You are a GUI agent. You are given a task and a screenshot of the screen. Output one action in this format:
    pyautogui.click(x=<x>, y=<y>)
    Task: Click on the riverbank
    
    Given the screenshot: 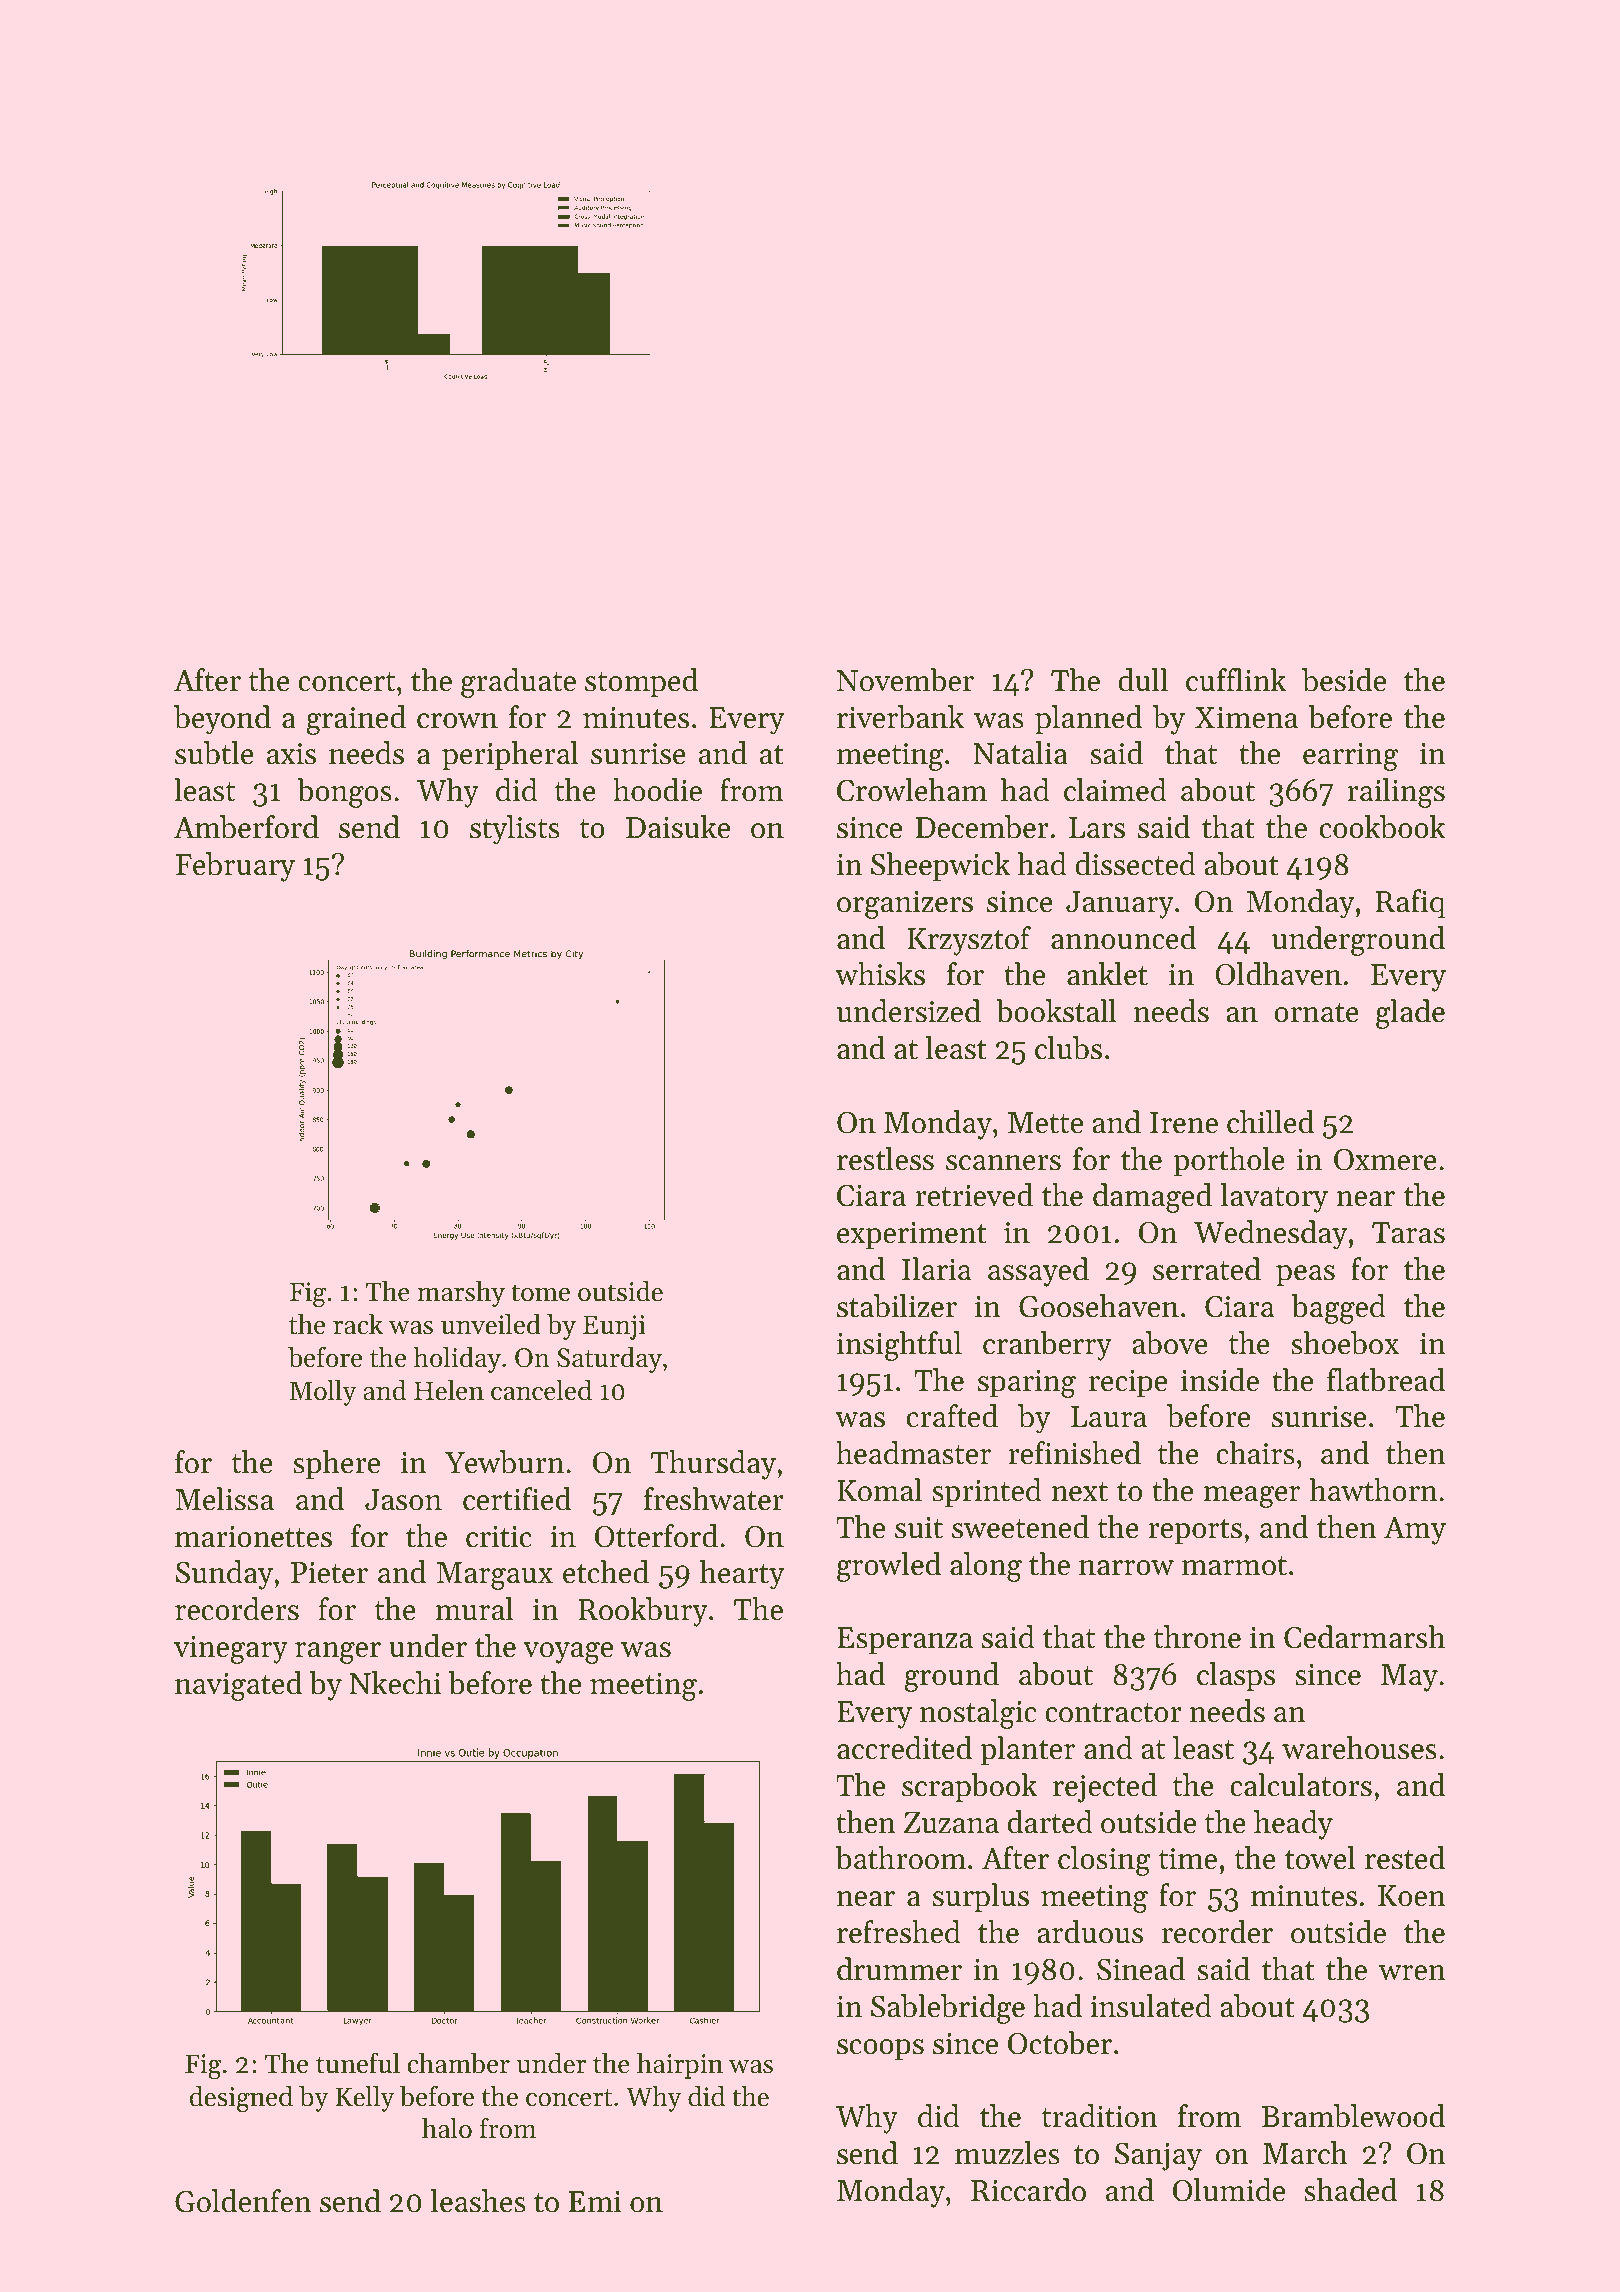 What is the action you would take?
    pyautogui.click(x=900, y=717)
